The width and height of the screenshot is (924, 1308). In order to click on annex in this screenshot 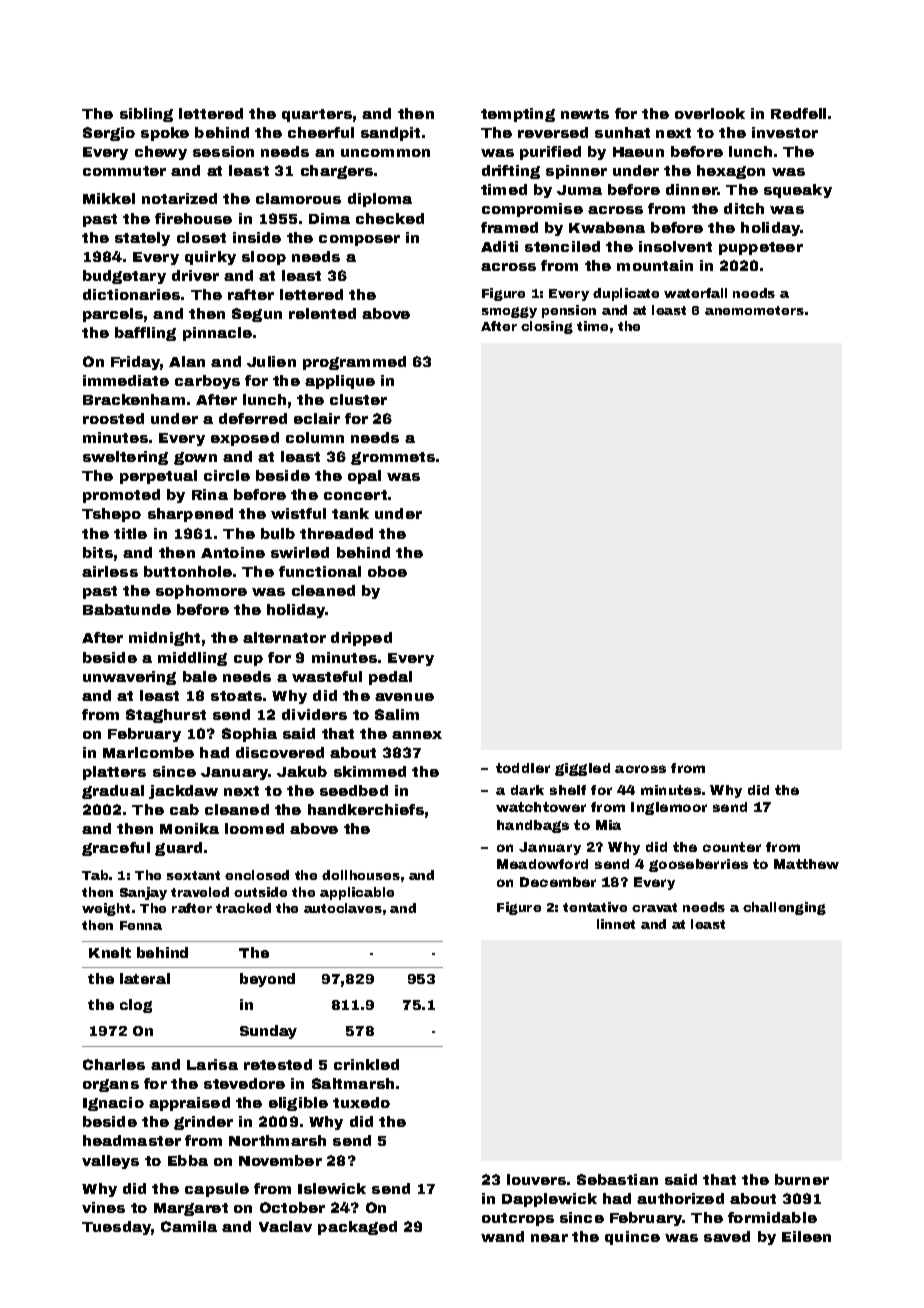, I will do `click(417, 735)`.
